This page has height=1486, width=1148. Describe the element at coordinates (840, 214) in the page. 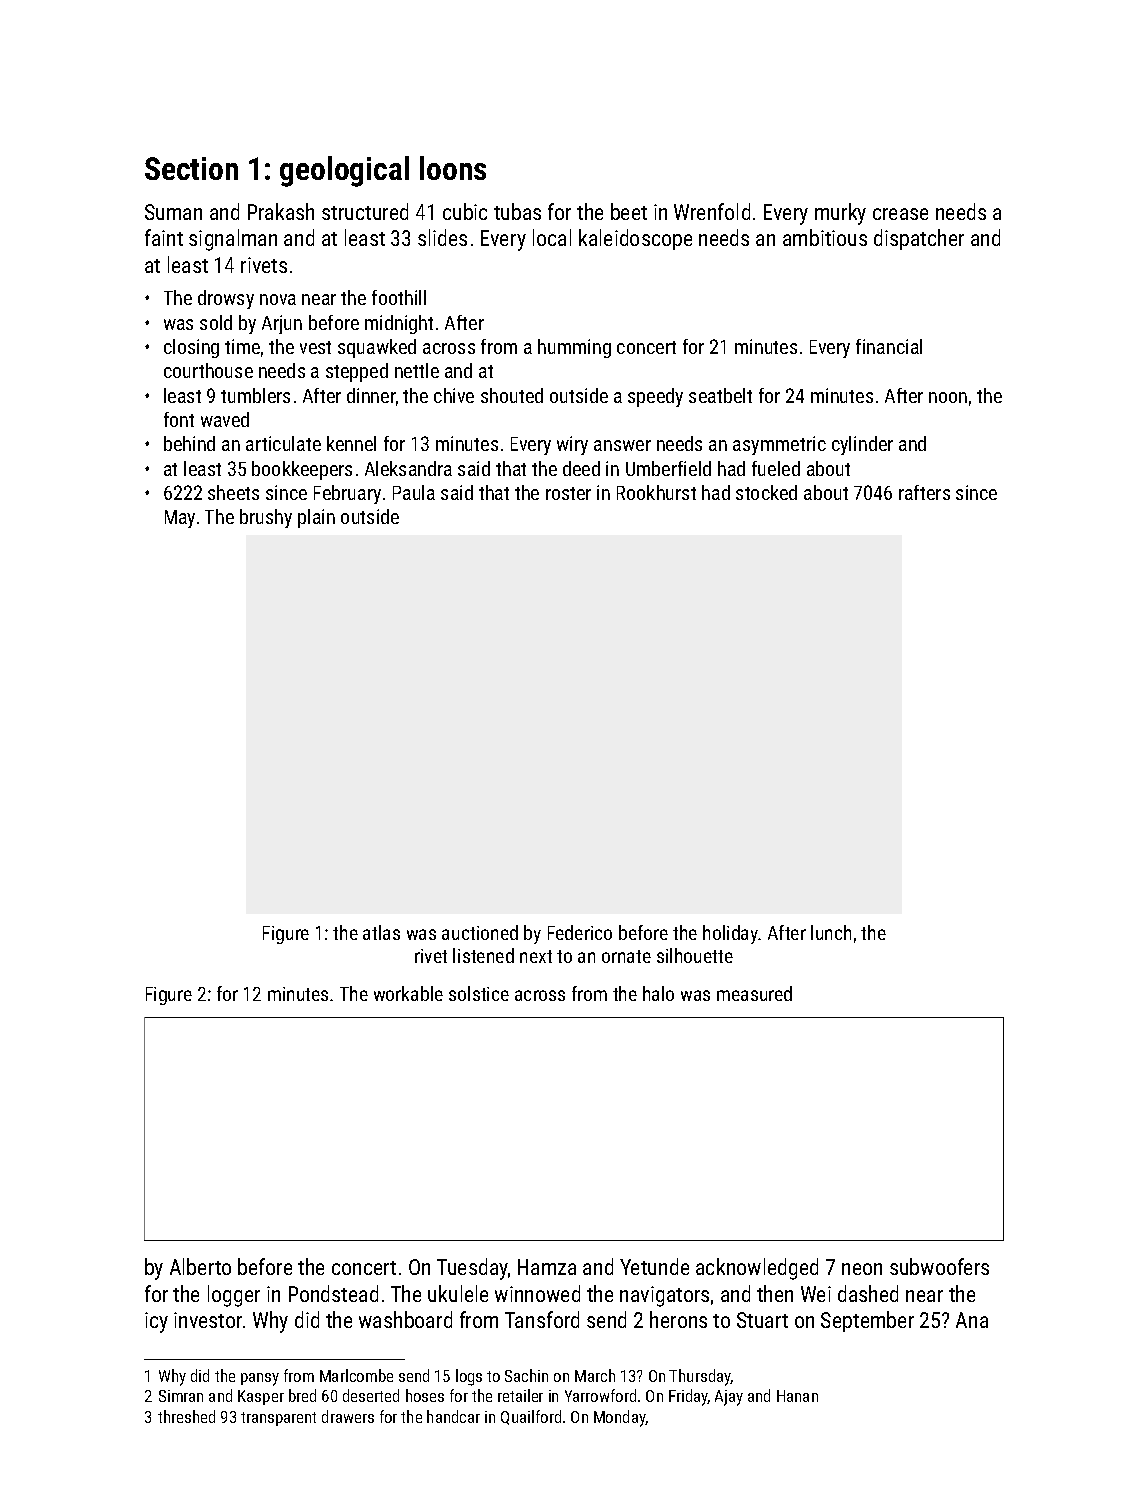

I see `murky` at that location.
